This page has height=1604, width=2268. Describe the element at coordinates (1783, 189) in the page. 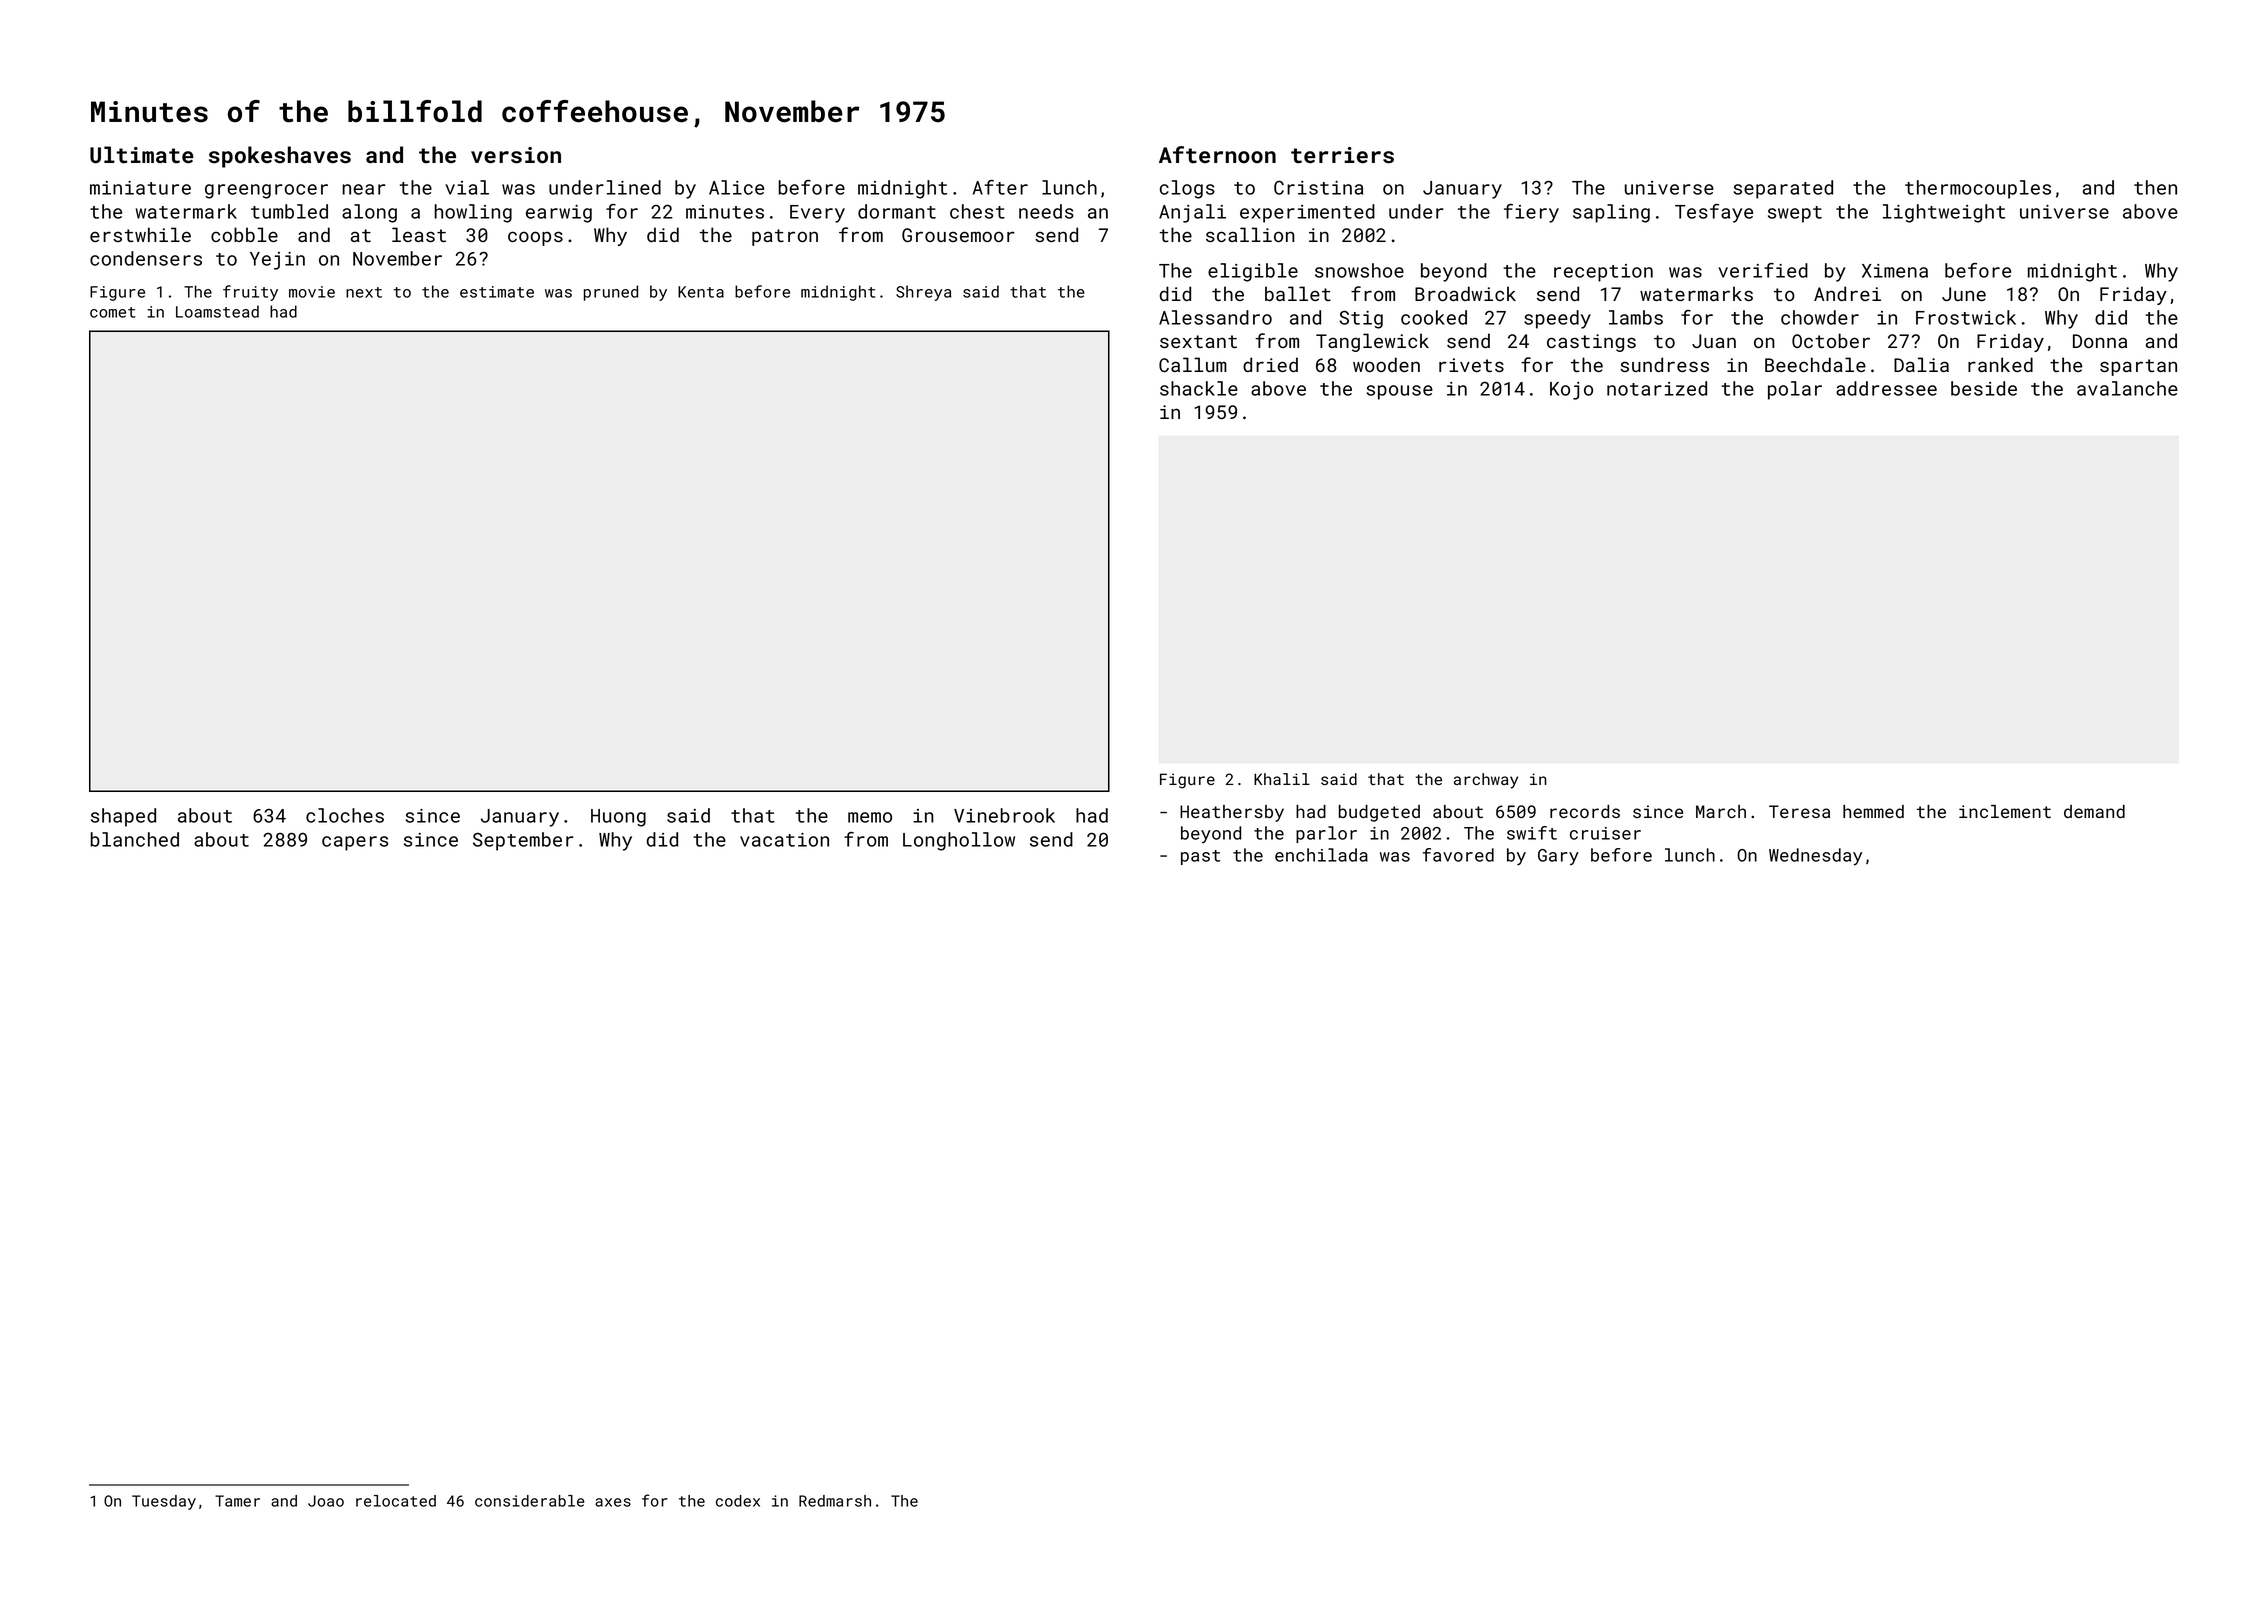

I see `separated` at that location.
